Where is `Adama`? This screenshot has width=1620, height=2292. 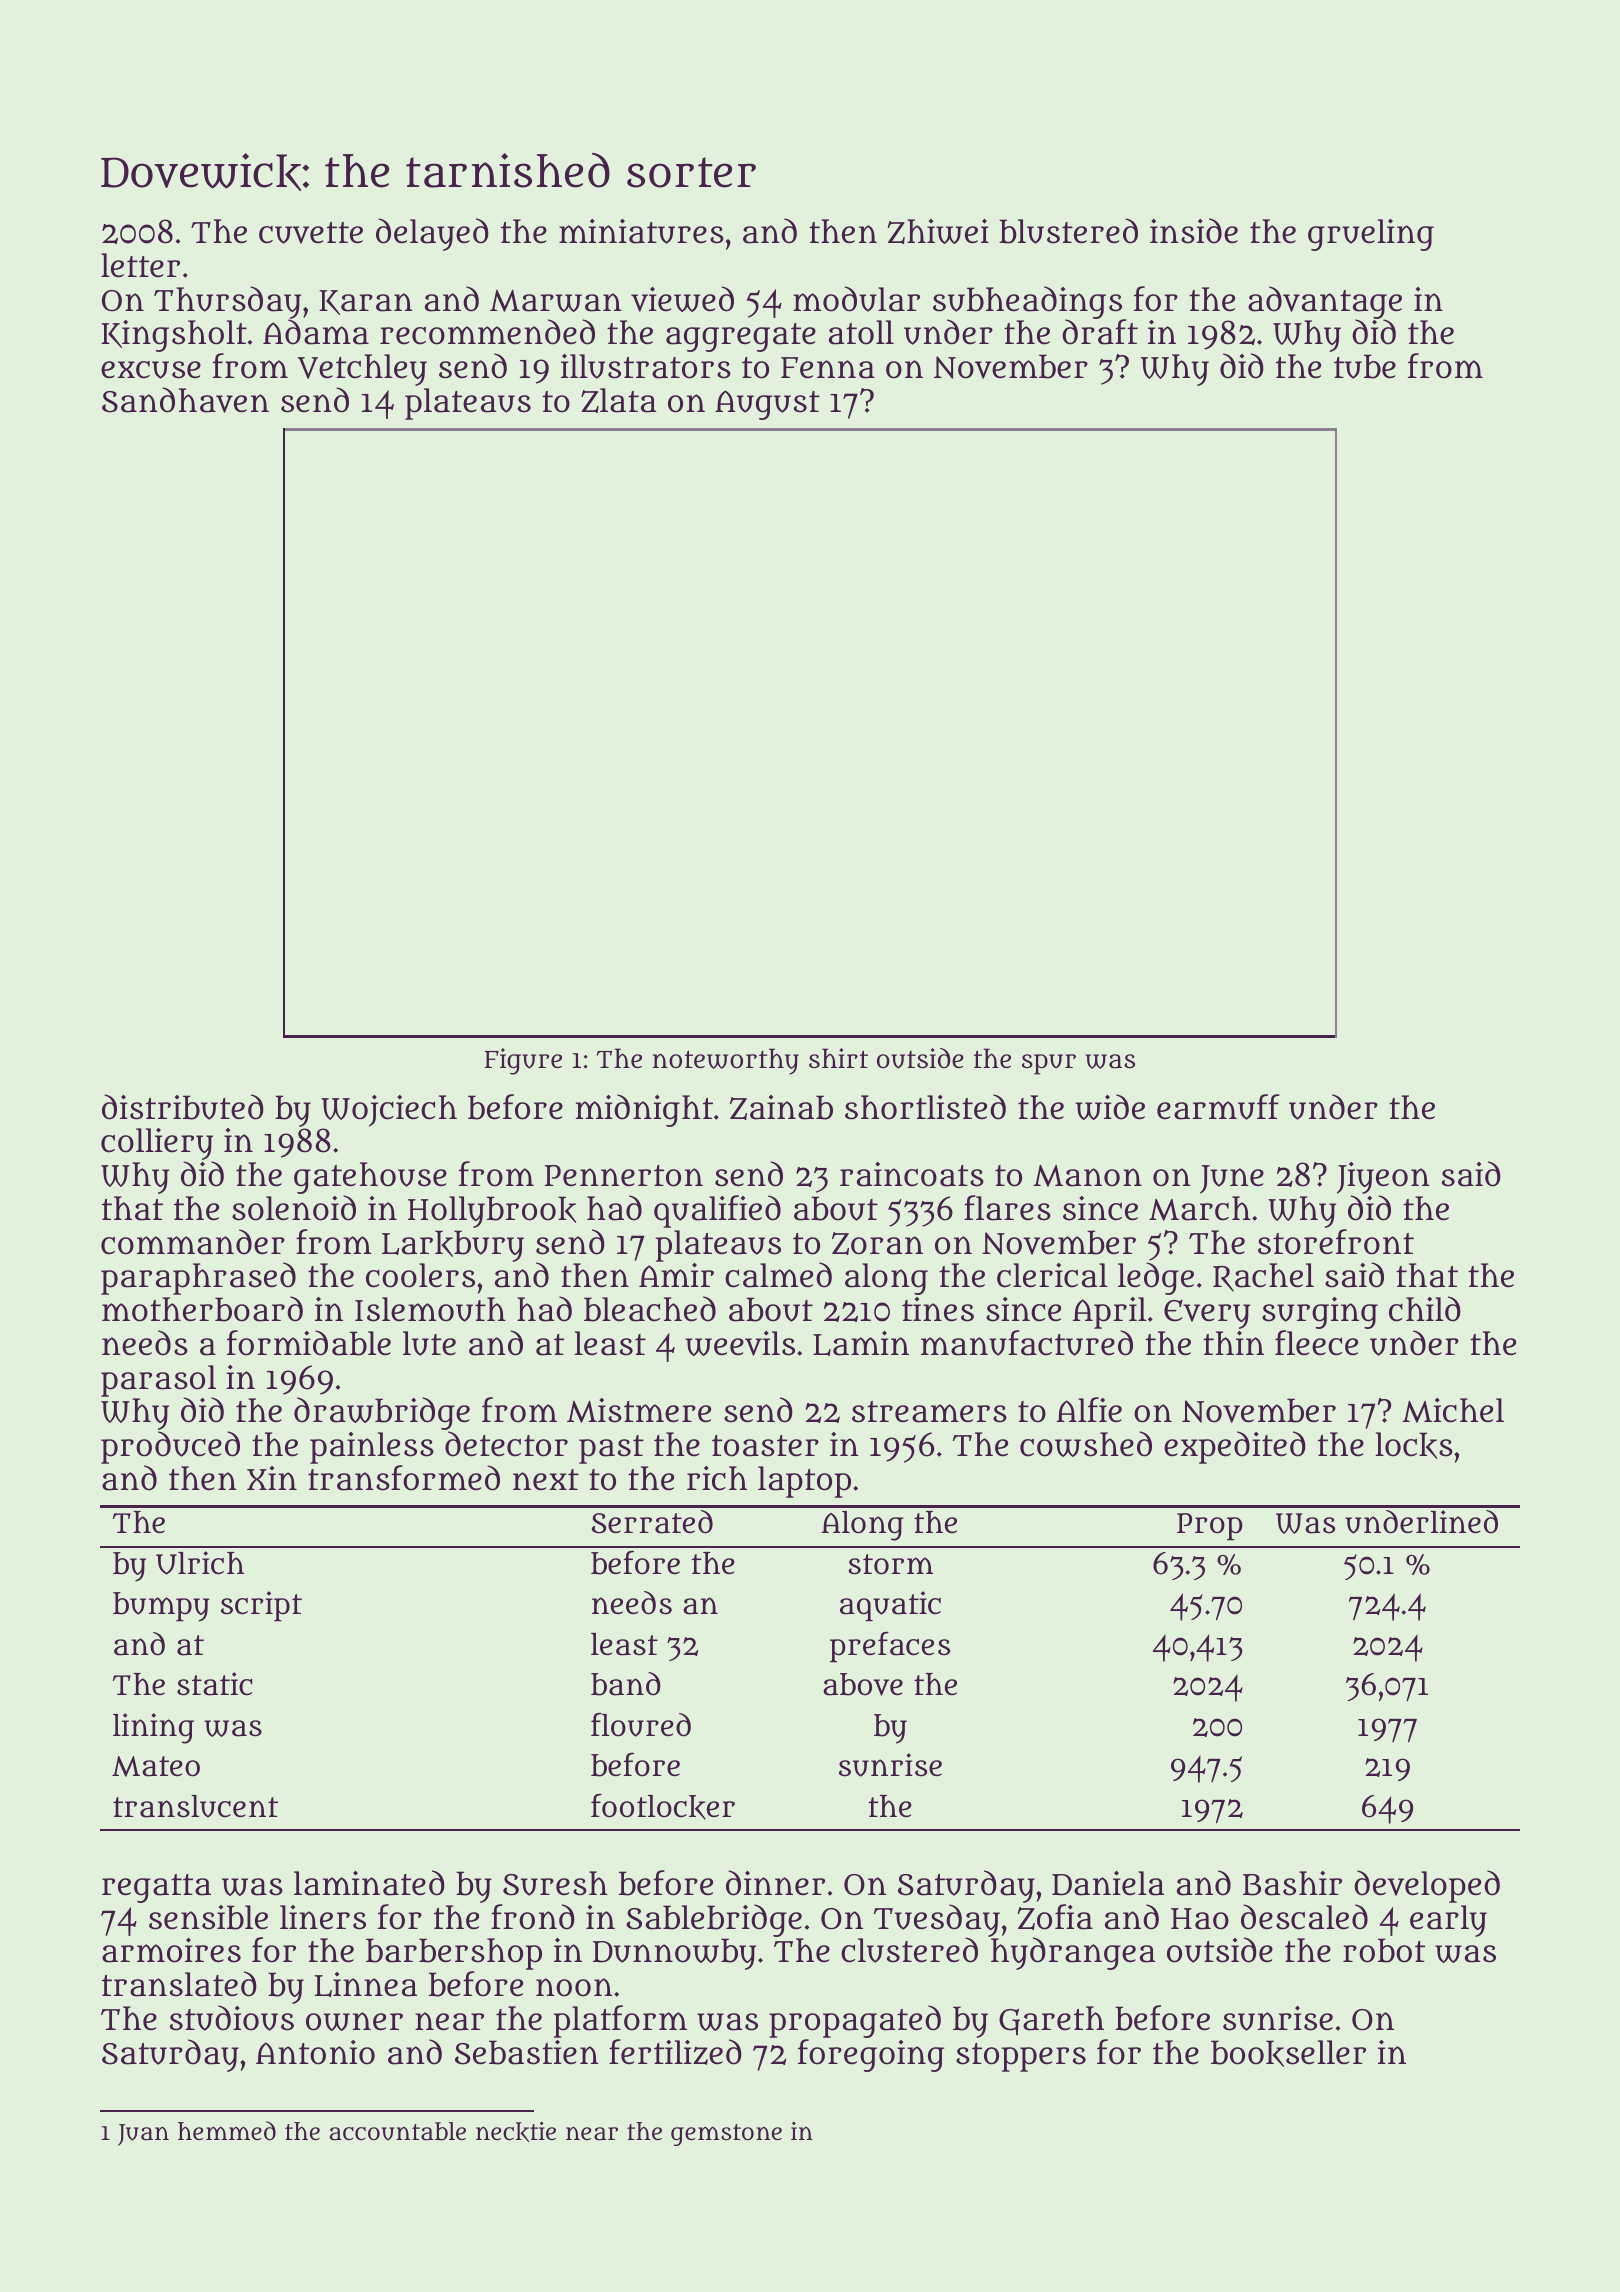
Adama is located at coordinates (316, 332).
